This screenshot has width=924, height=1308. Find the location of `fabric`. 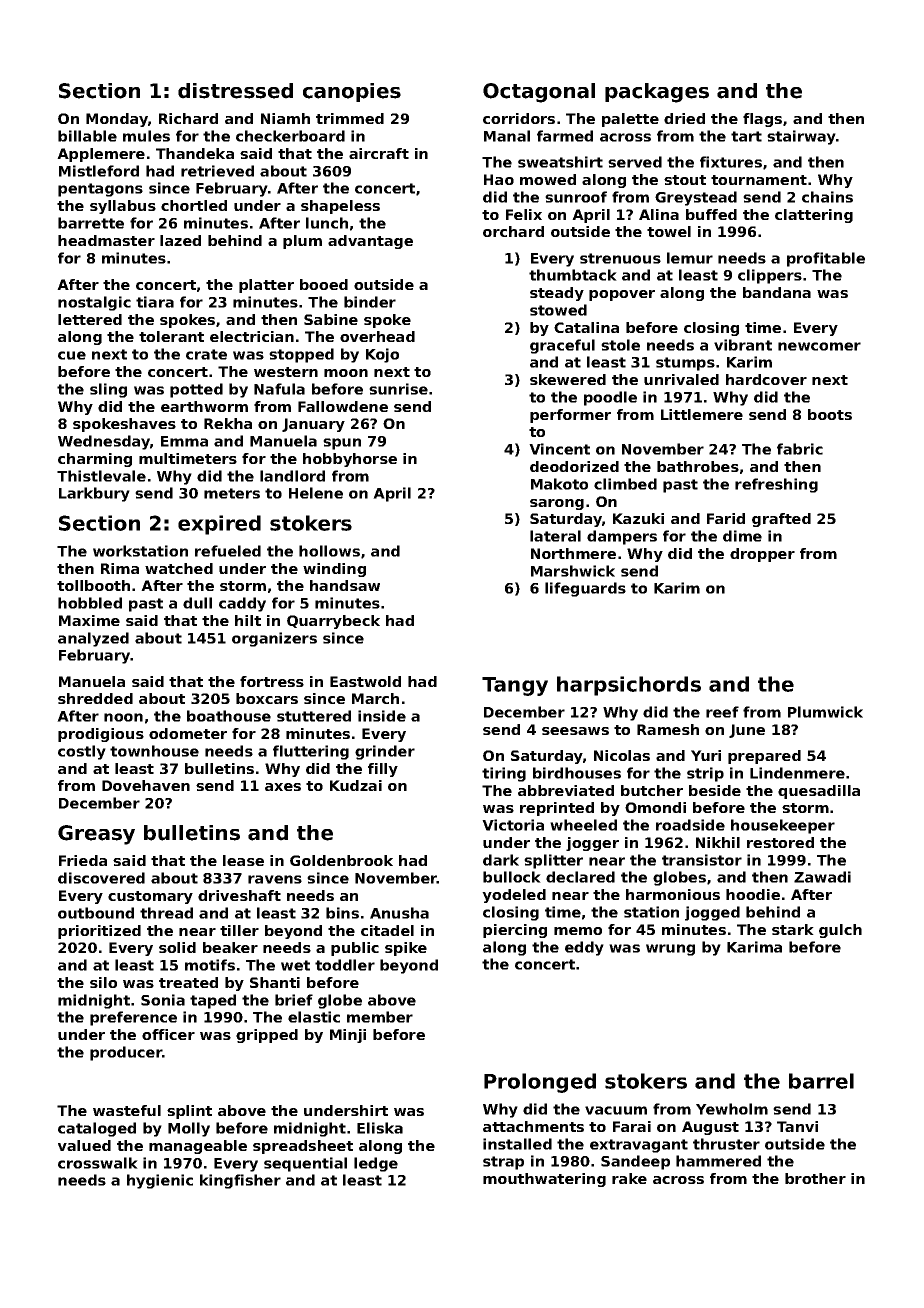

fabric is located at coordinates (800, 449).
